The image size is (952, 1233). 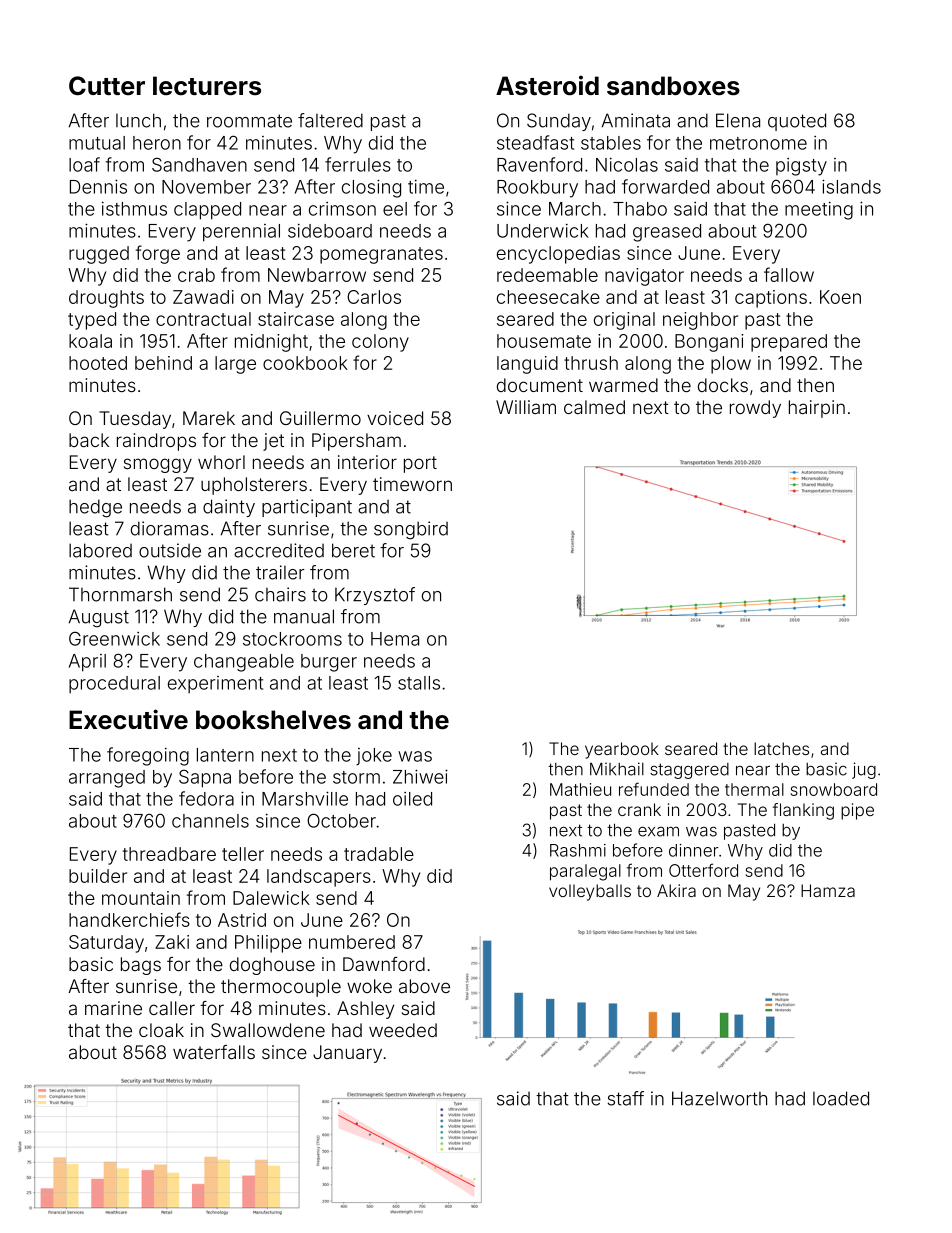 I want to click on Hamza, so click(x=828, y=890).
